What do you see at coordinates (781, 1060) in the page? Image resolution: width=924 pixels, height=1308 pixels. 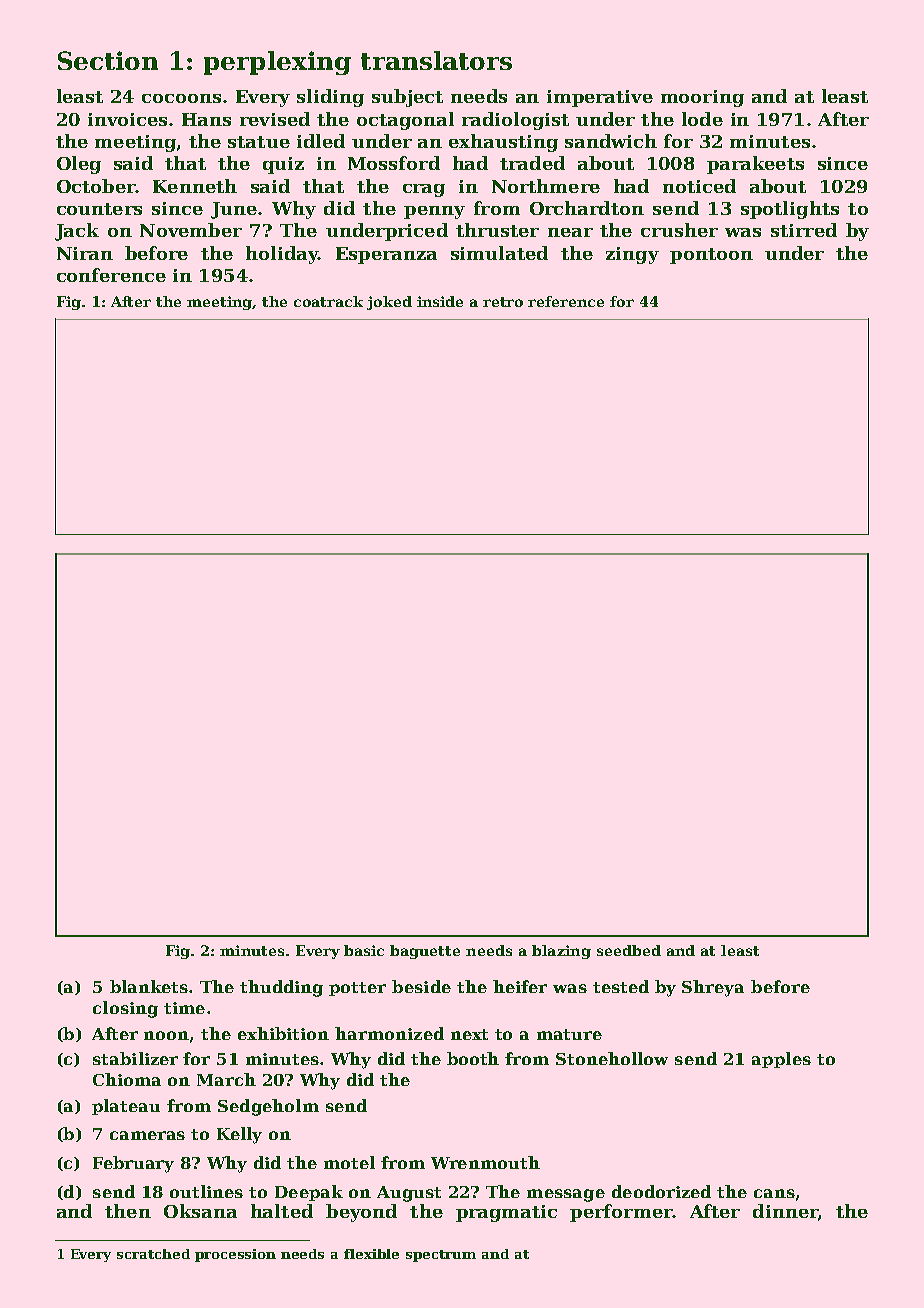 I see `apples` at bounding box center [781, 1060].
